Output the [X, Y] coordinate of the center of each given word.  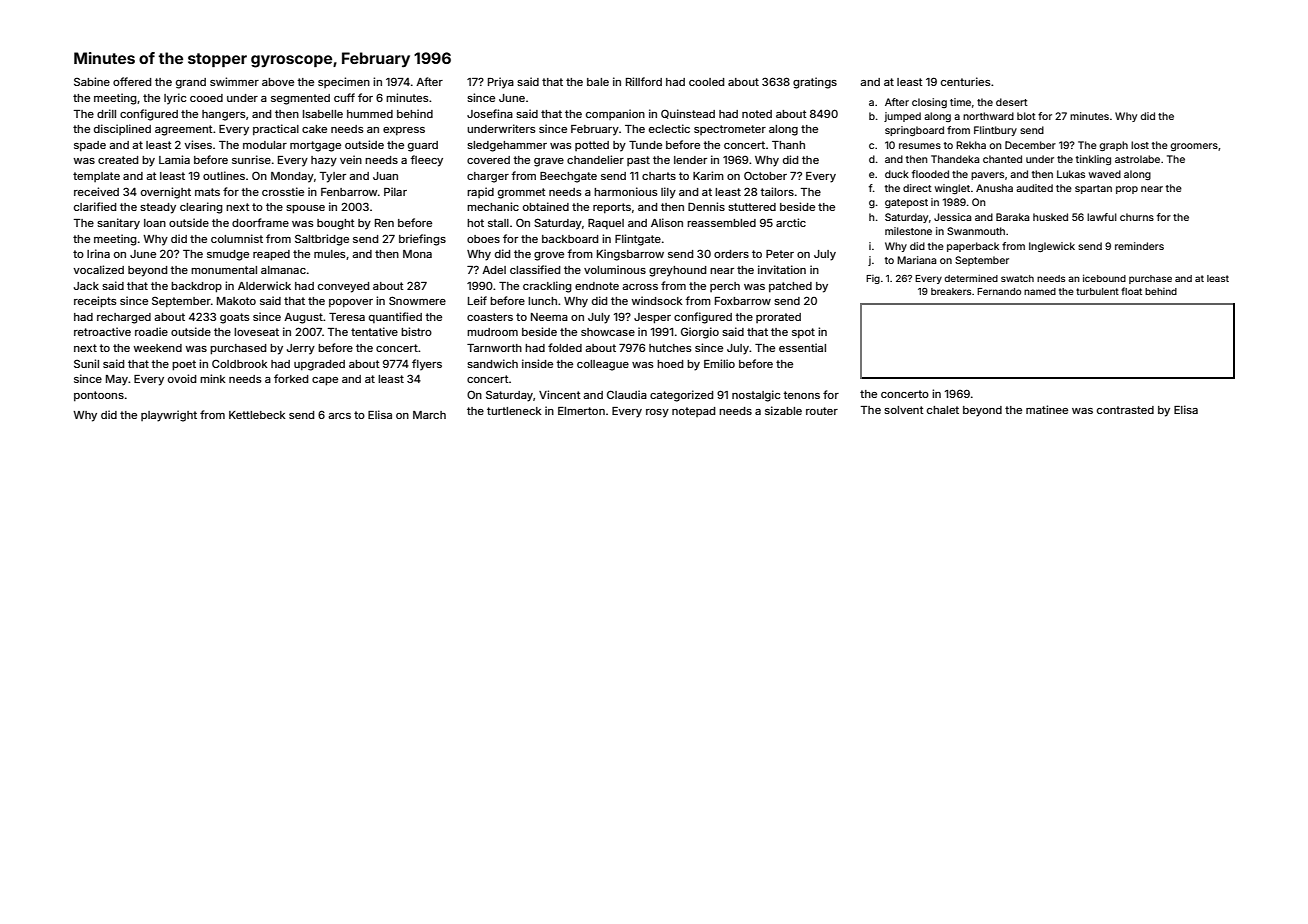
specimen [344, 82]
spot [803, 333]
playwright [169, 416]
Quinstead [688, 114]
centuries [966, 81]
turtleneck [514, 411]
